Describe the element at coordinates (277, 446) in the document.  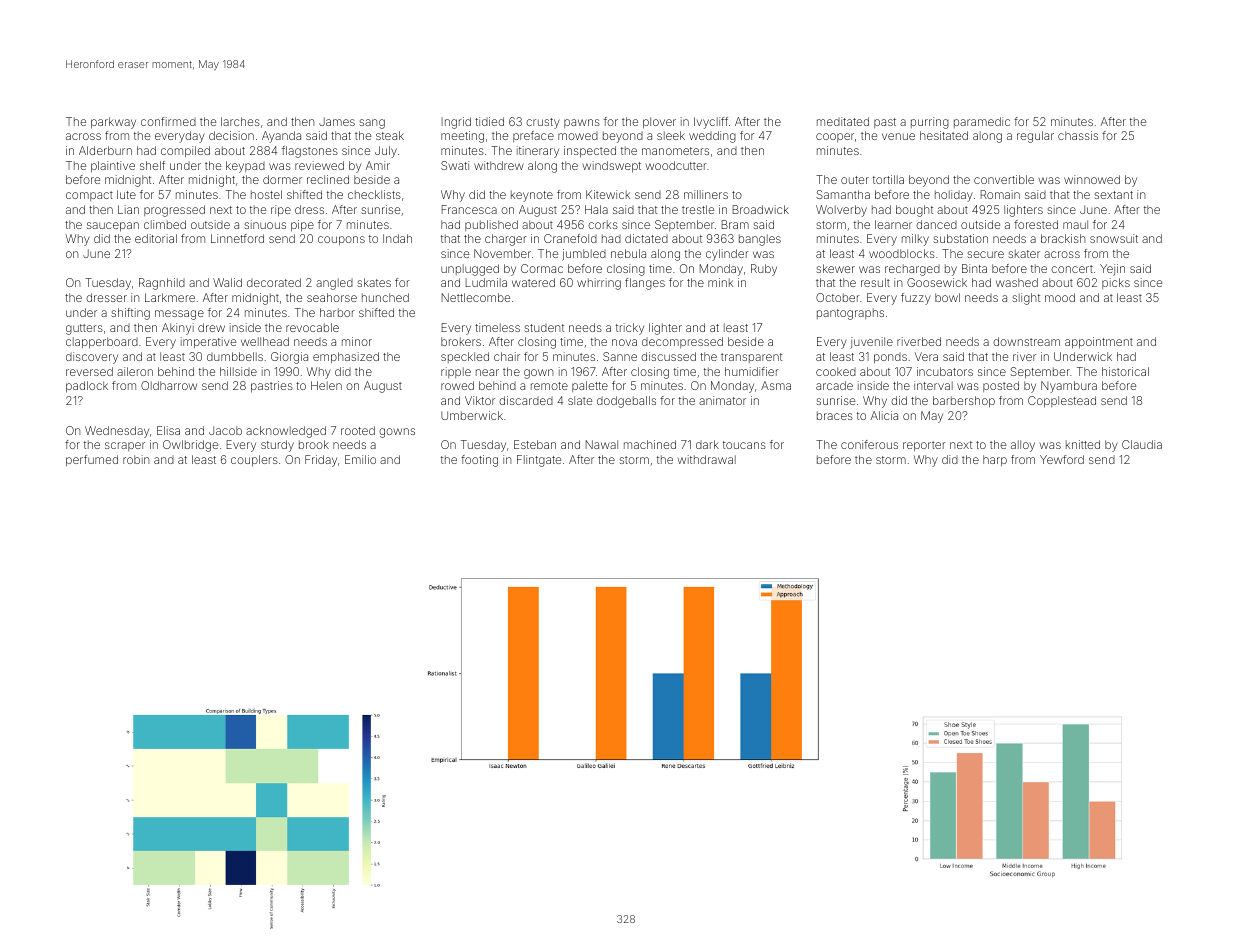
I see `sturdy` at that location.
